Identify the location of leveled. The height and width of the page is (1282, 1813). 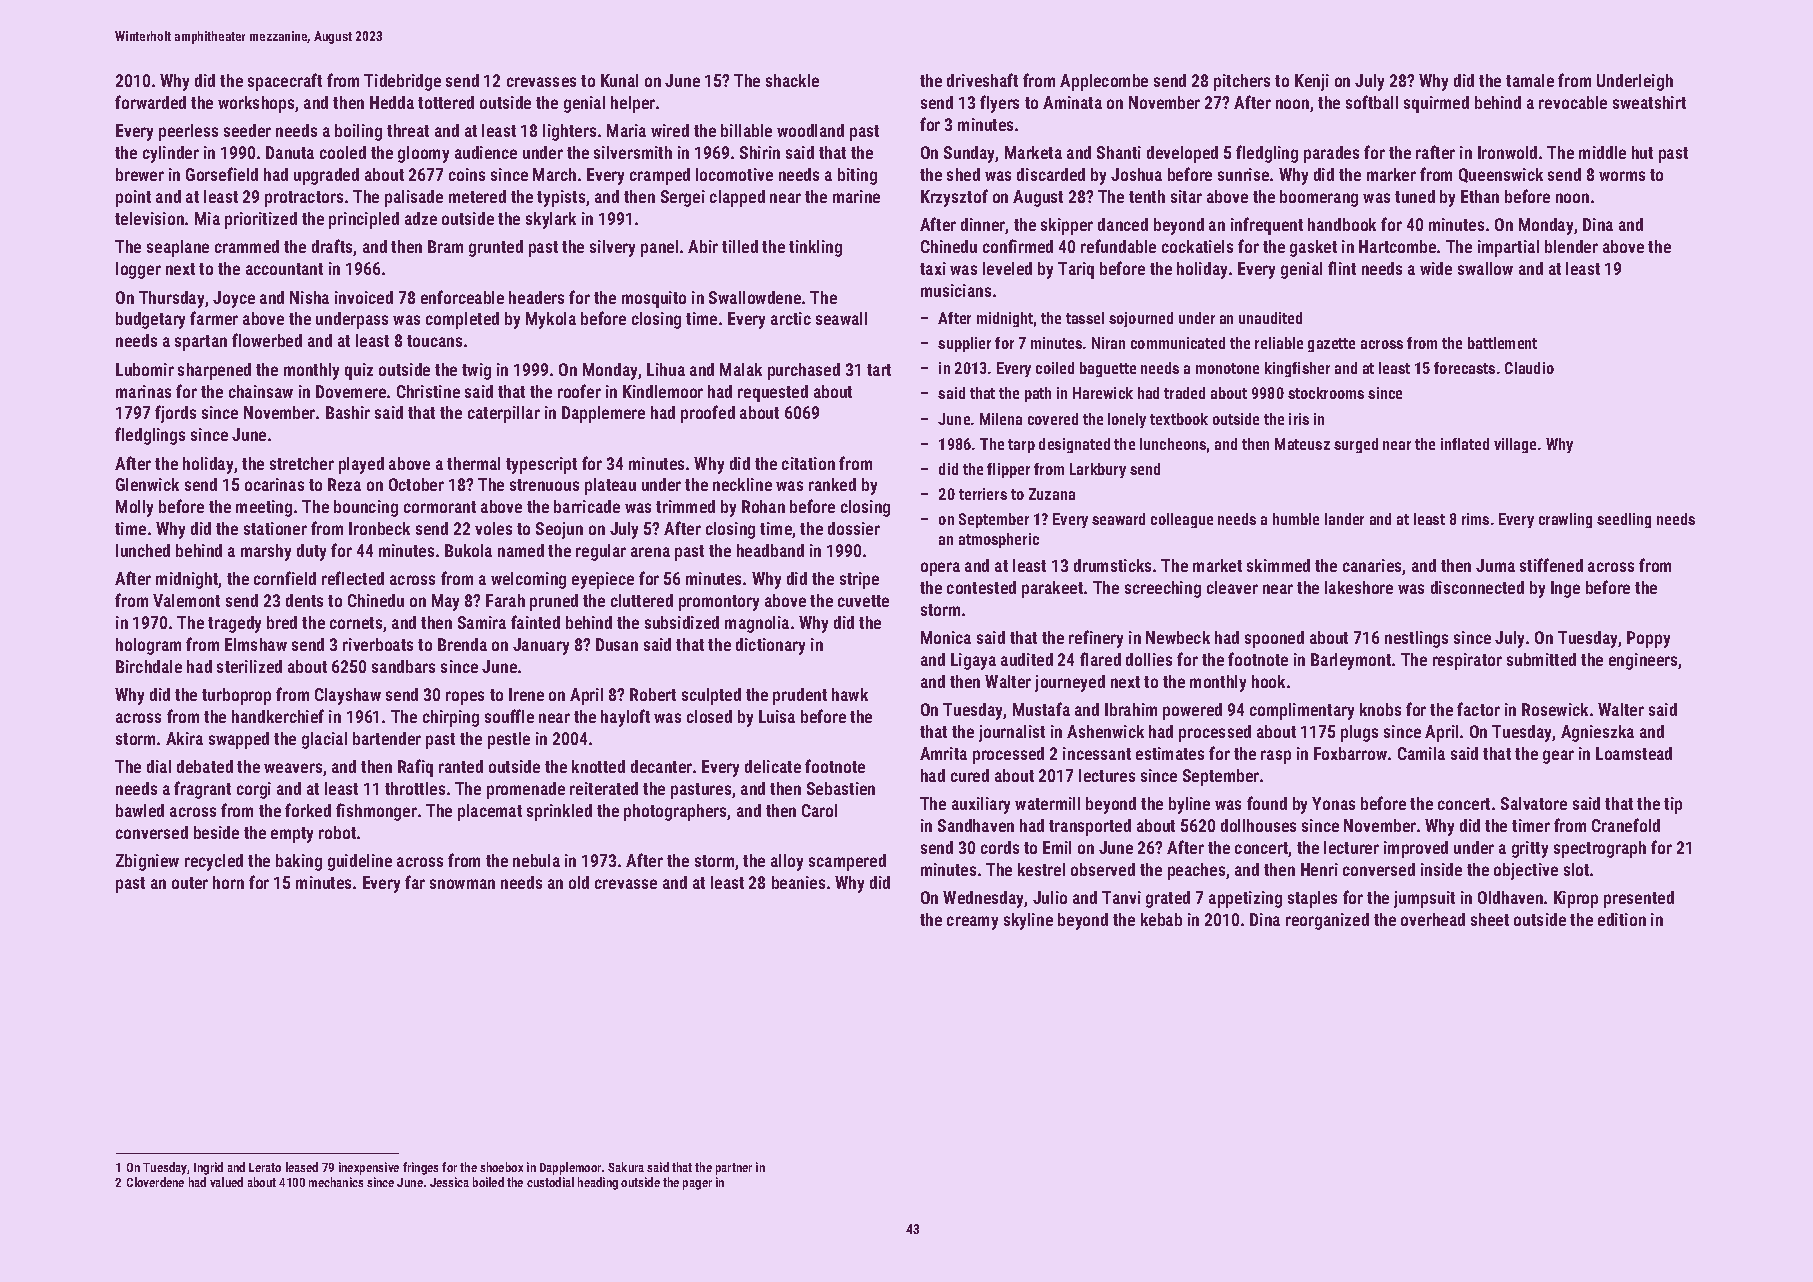
(1007, 268).
